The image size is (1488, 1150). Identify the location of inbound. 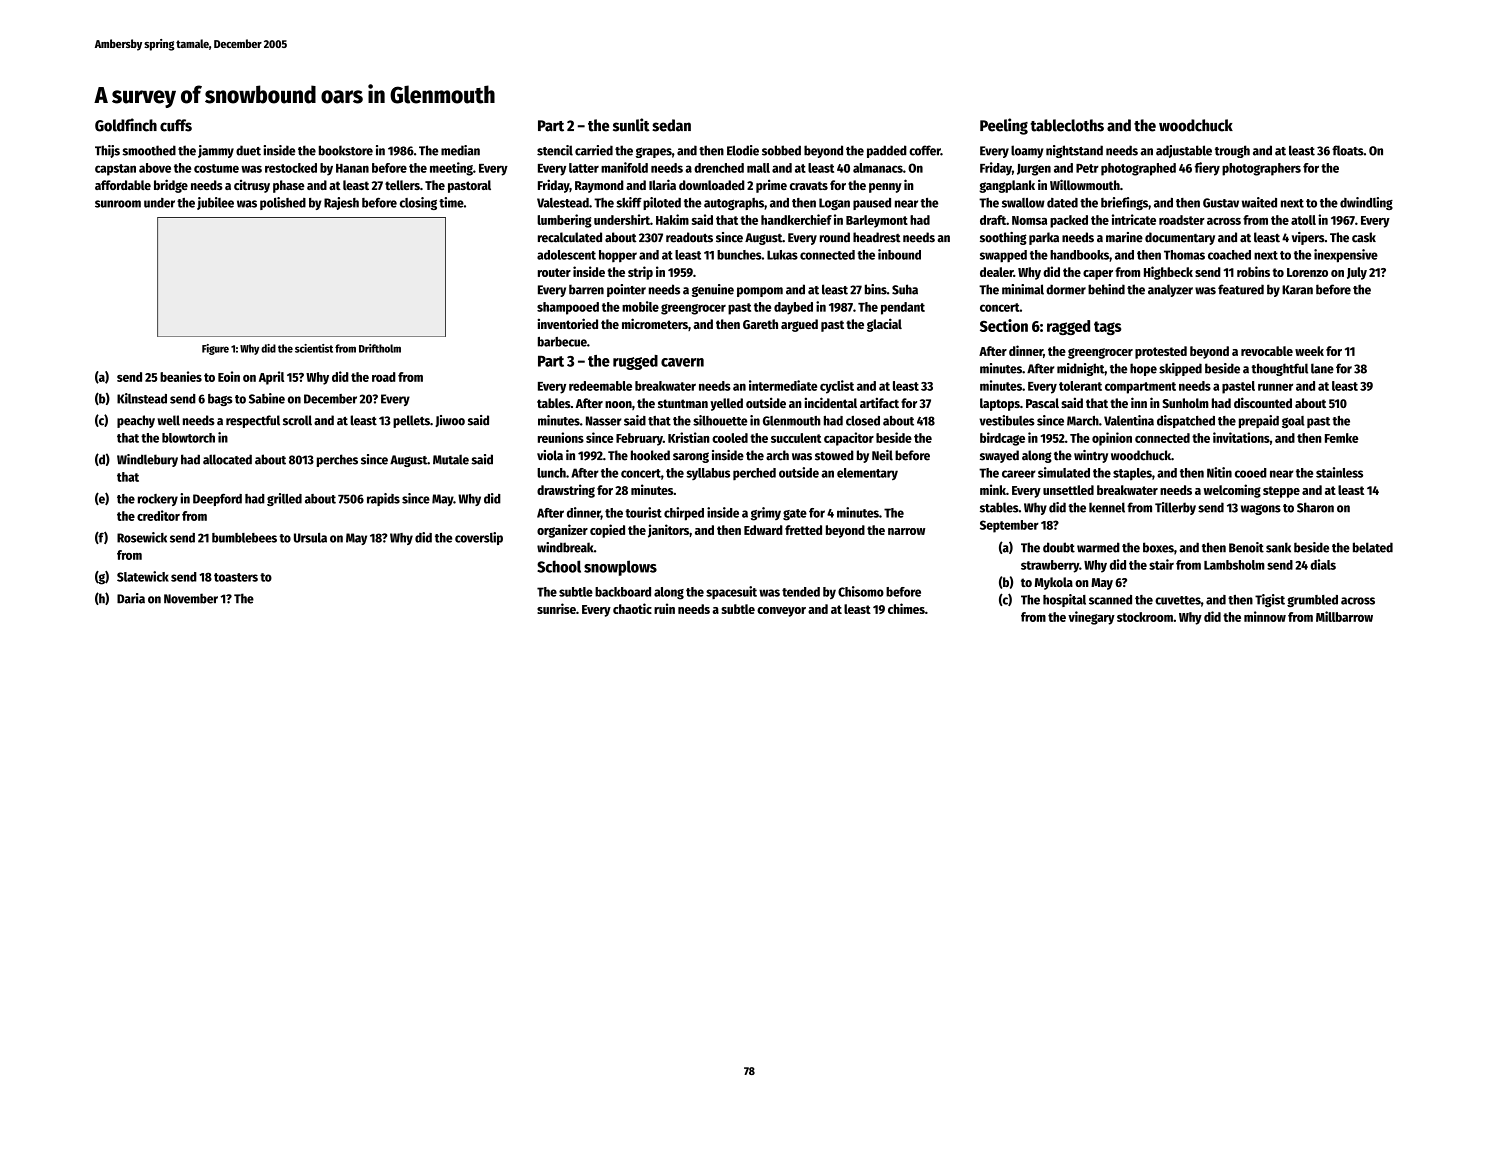
(899, 254).
